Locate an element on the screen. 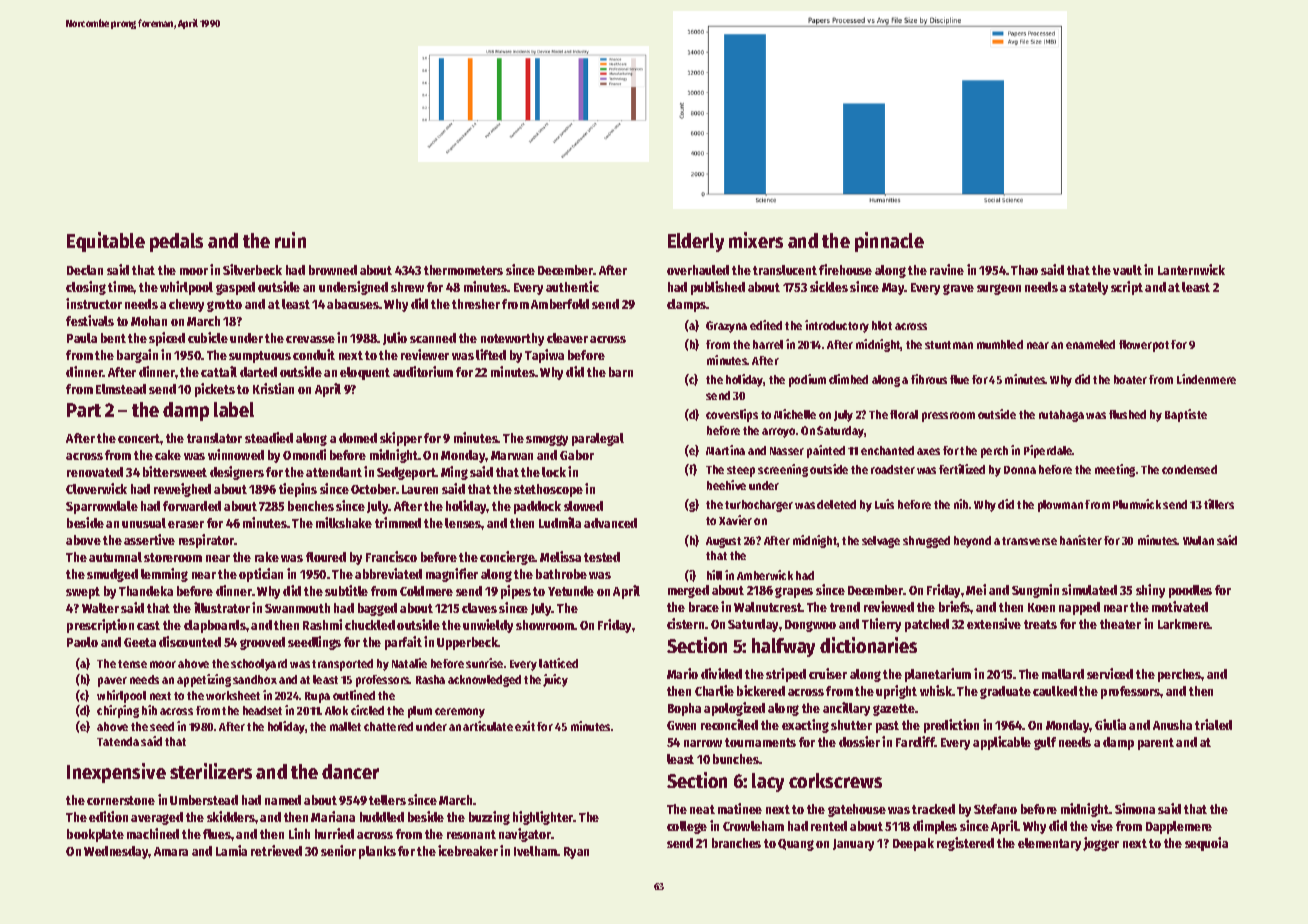 The image size is (1308, 924). Walnutcrest is located at coordinates (768, 607).
